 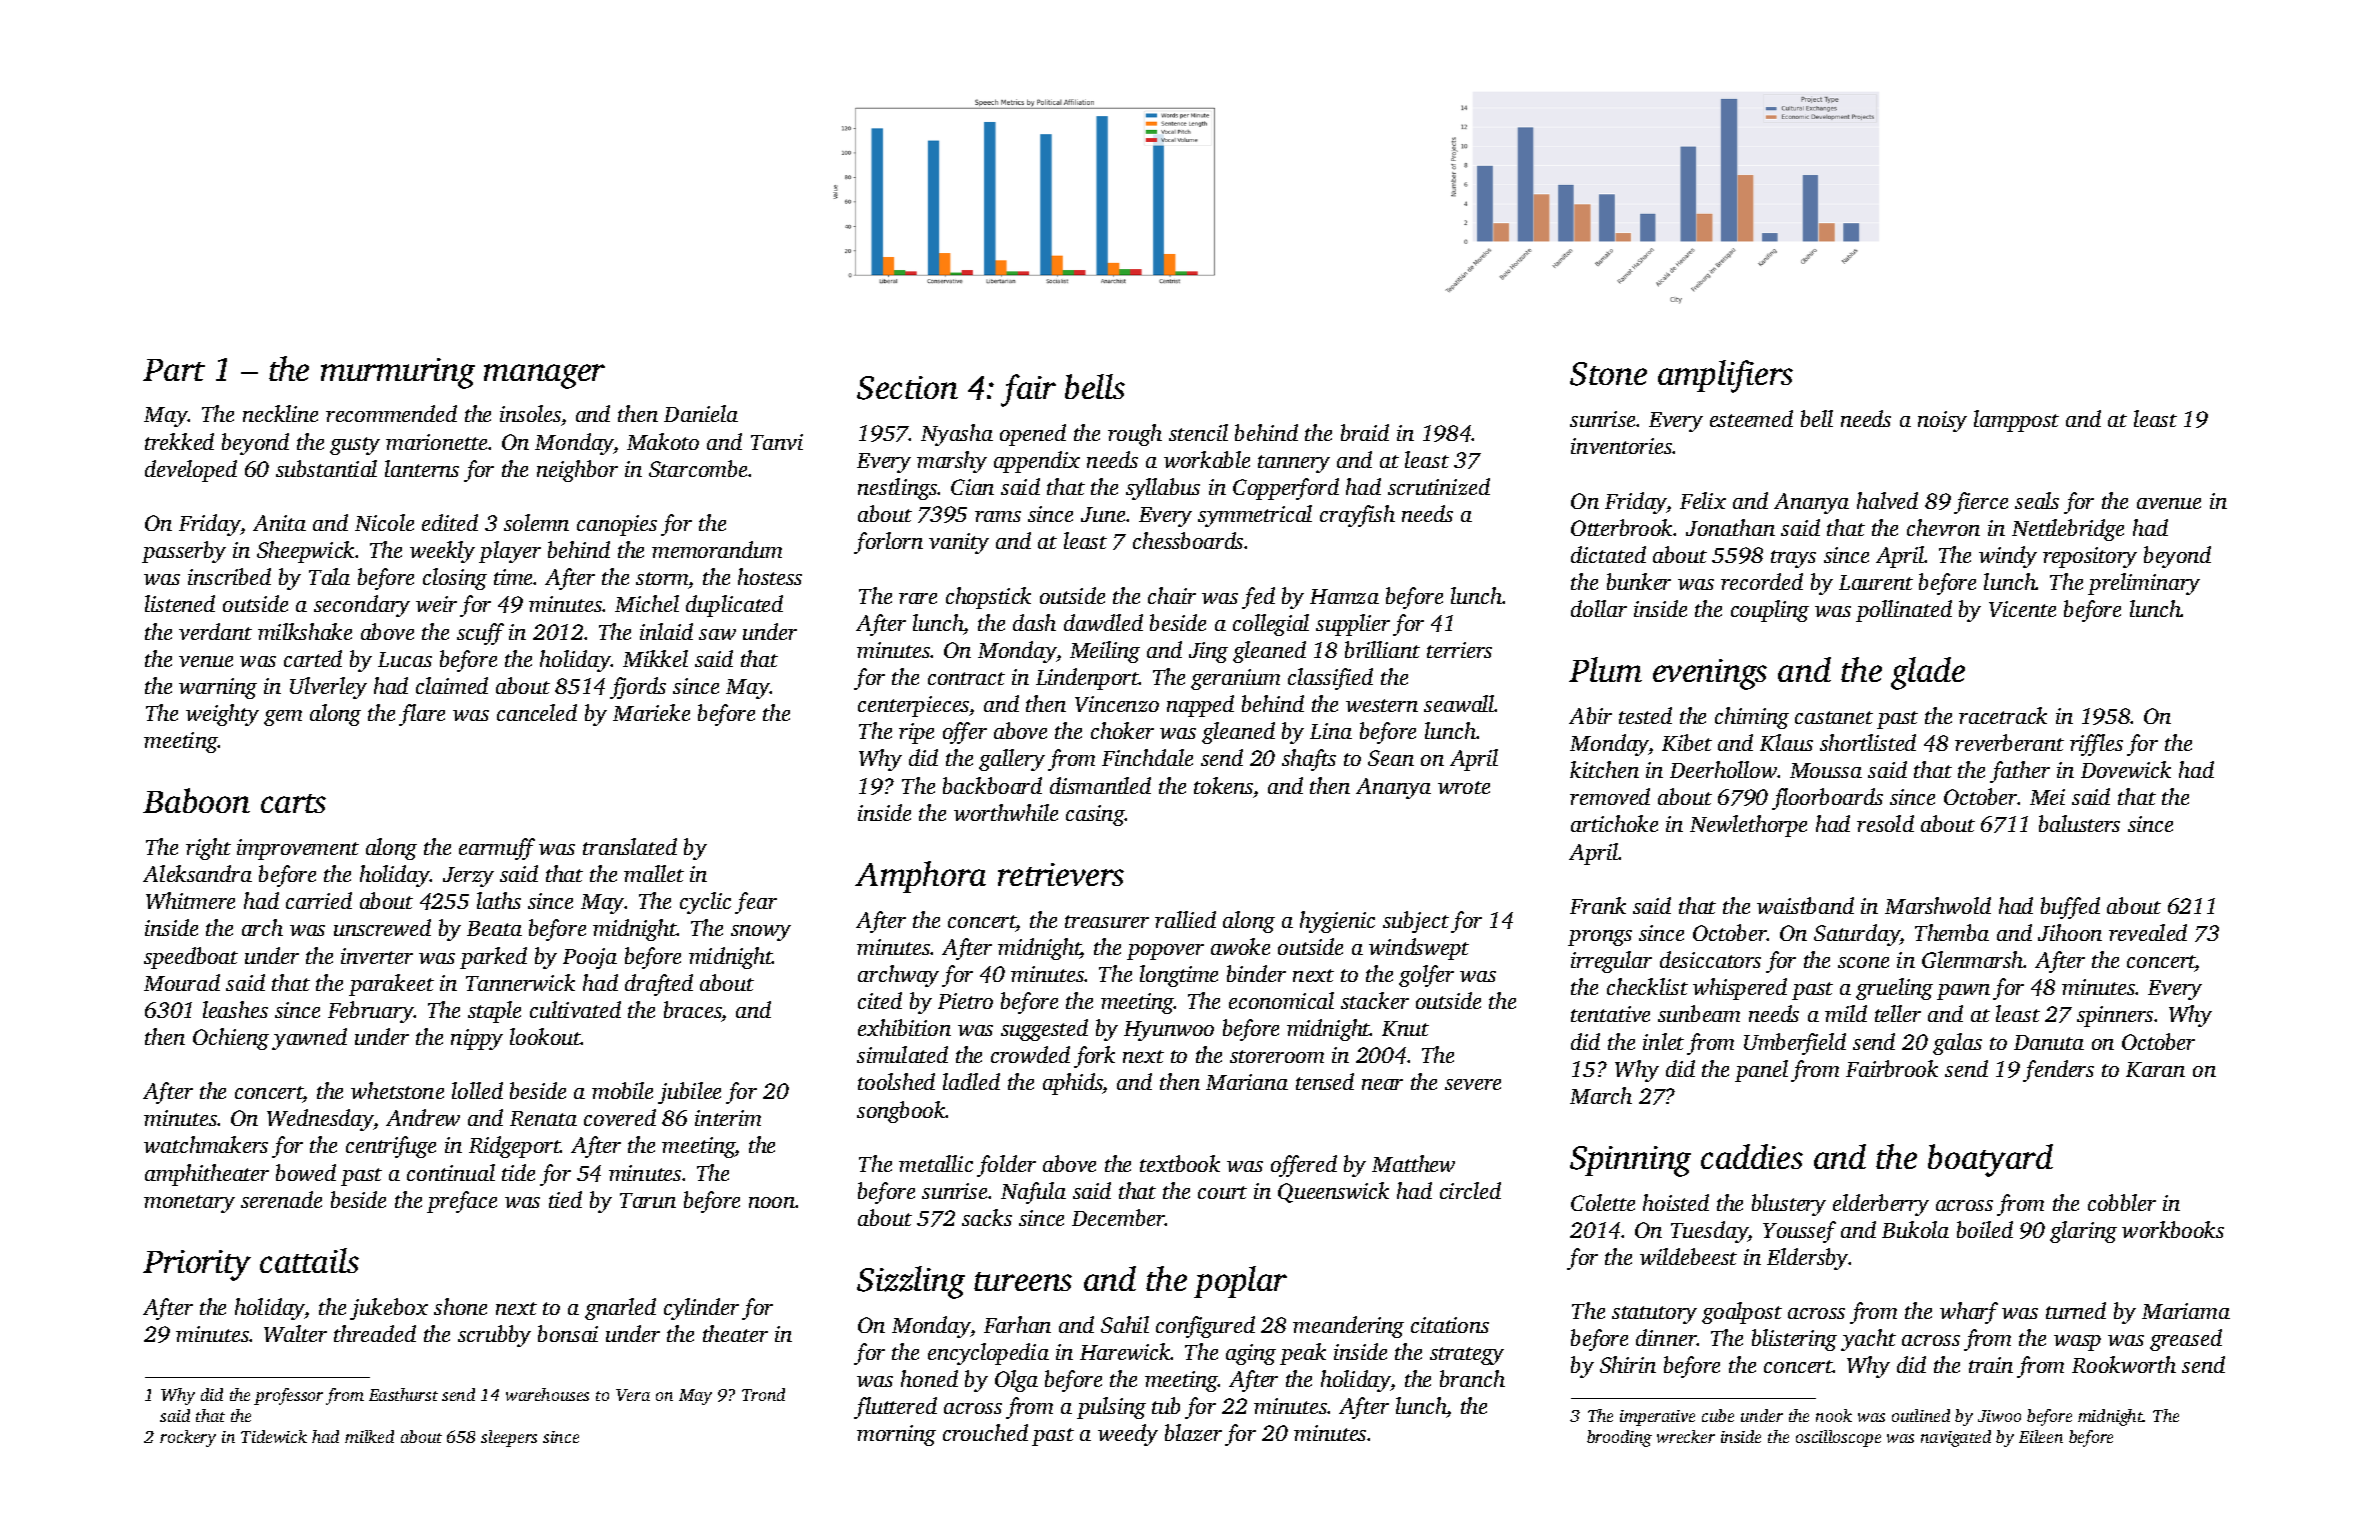 I want to click on Daniela, so click(x=701, y=413).
